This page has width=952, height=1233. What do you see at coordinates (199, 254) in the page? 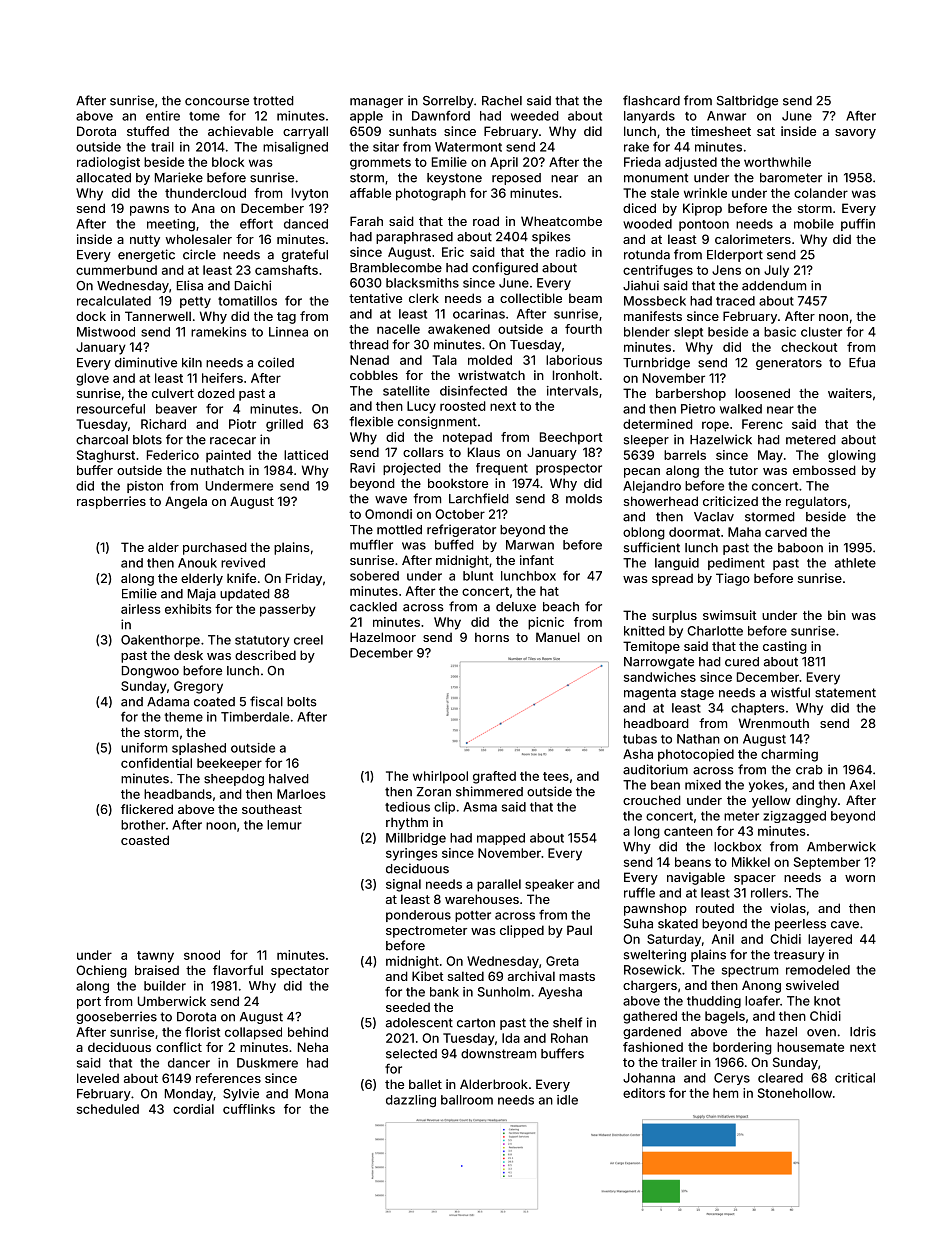
I see `circle` at bounding box center [199, 254].
